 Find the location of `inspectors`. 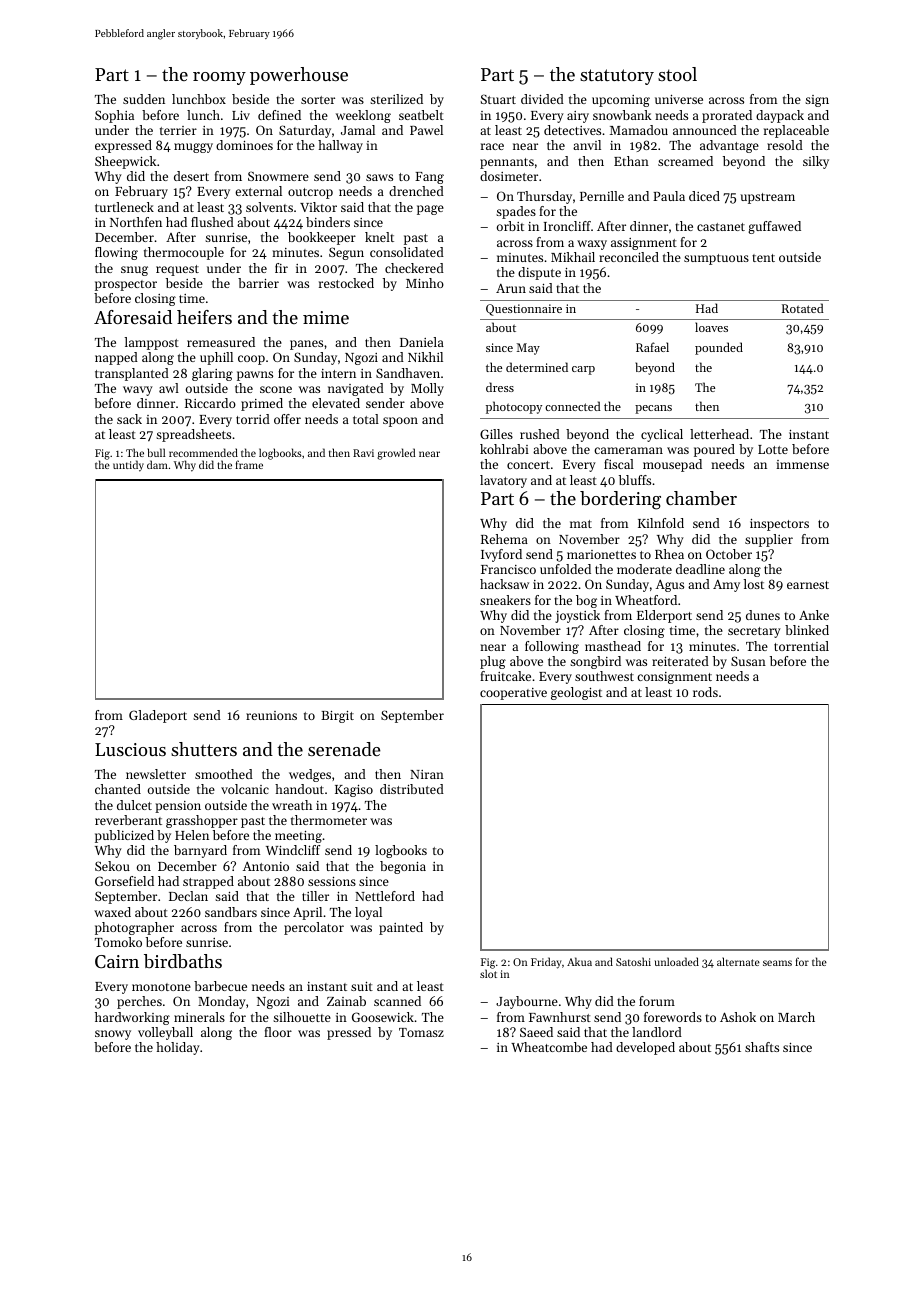

inspectors is located at coordinates (779, 525).
